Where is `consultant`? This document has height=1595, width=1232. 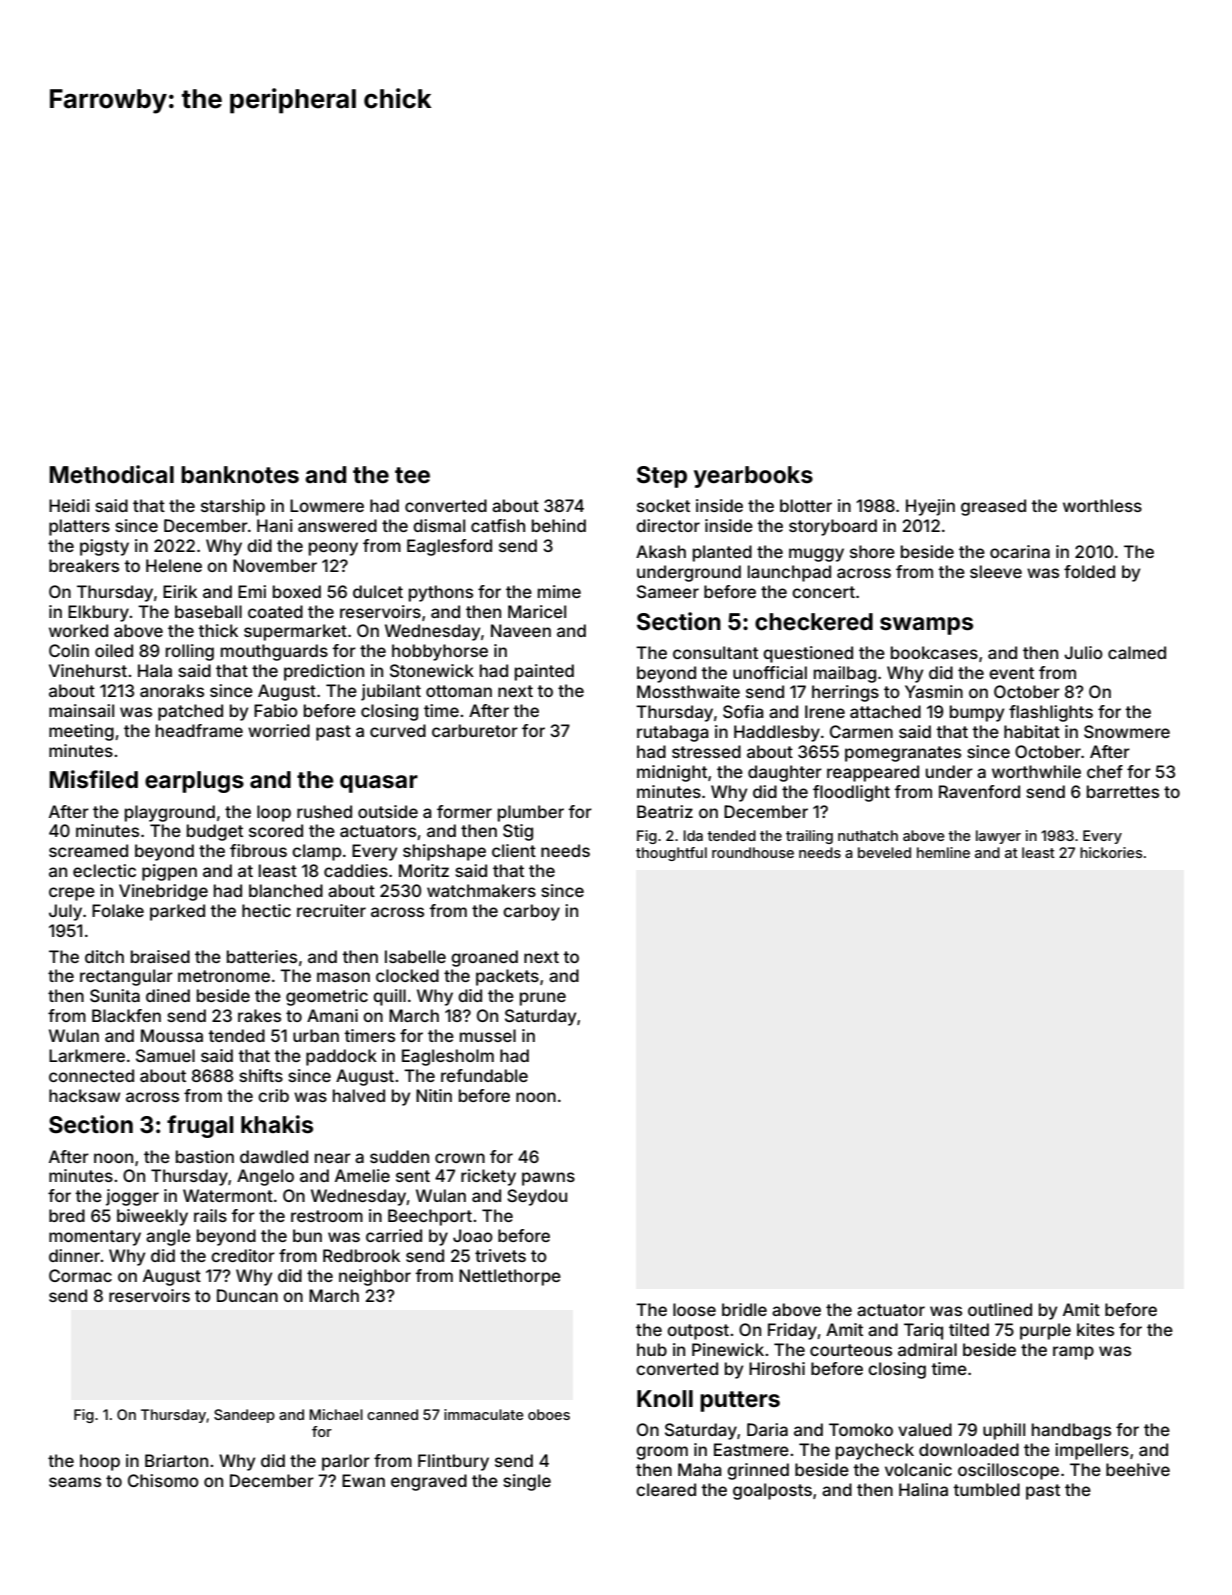
consultant is located at coordinates (715, 652).
